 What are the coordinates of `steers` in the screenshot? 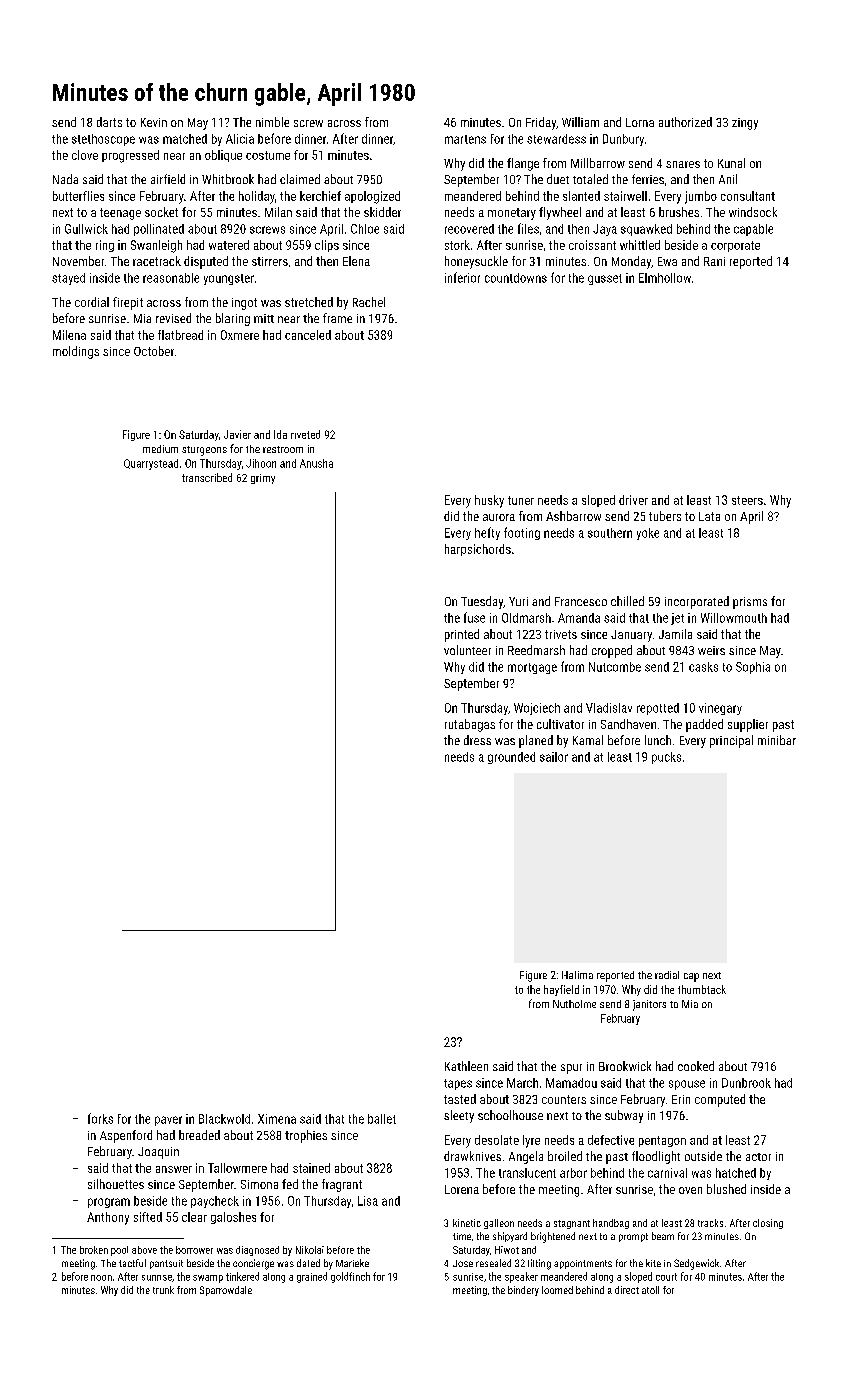 It's located at (747, 500).
